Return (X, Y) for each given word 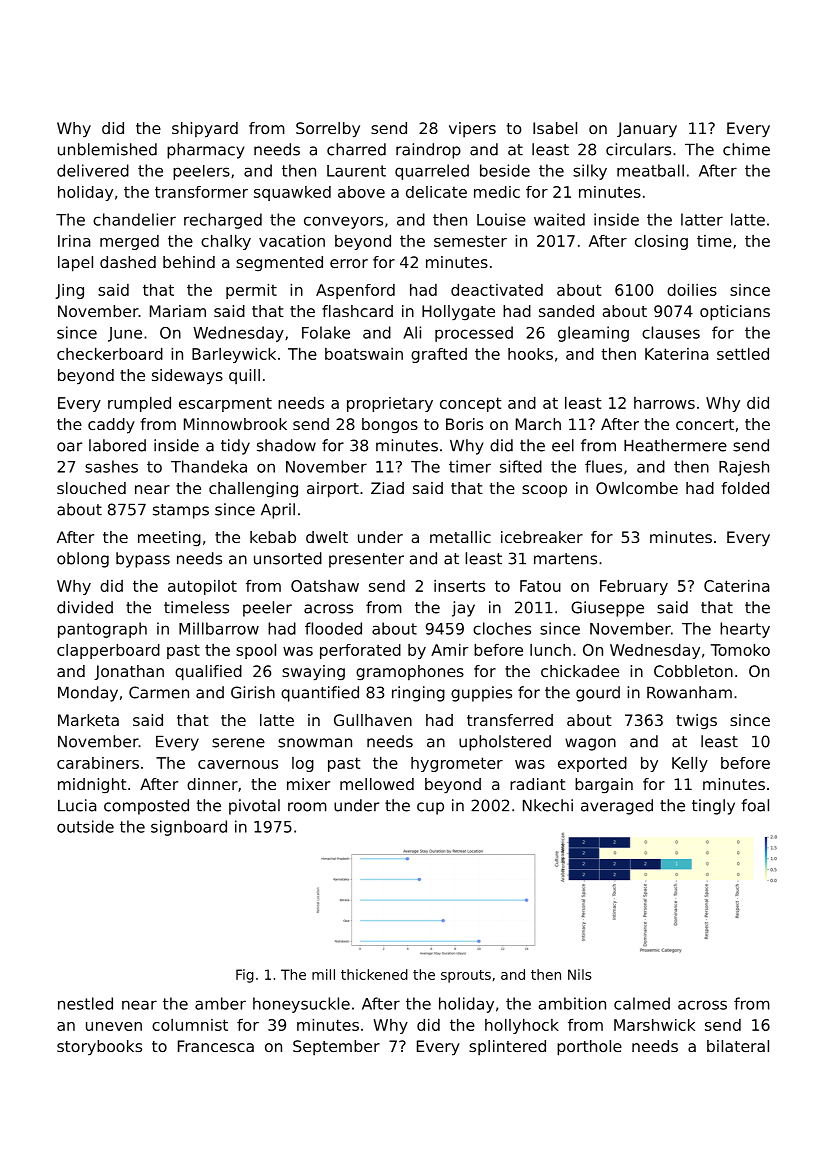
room (307, 807)
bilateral (738, 1046)
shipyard (205, 130)
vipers (472, 129)
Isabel (555, 128)
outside (85, 826)
